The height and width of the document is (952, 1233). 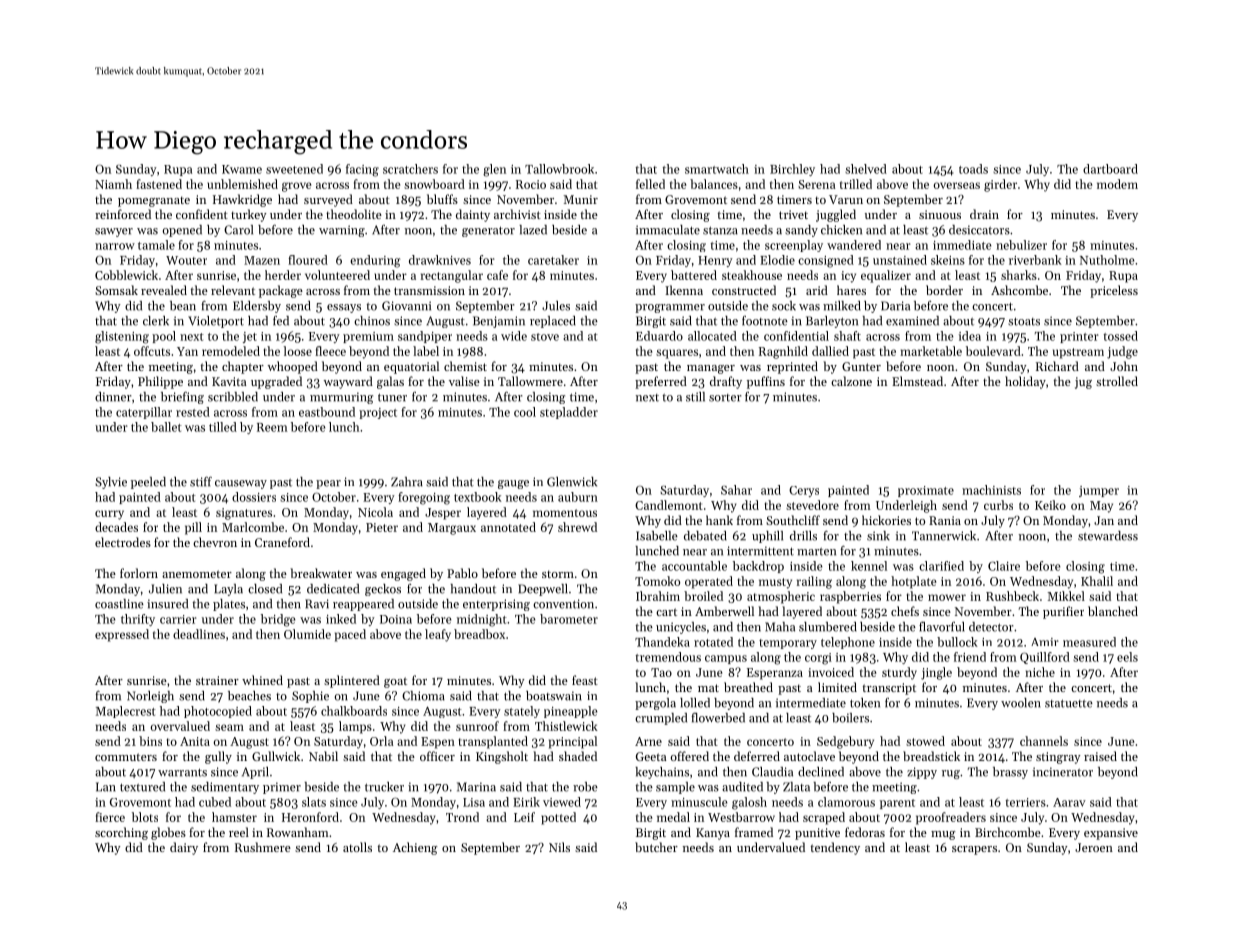 What do you see at coordinates (121, 833) in the document?
I see `scorching` at bounding box center [121, 833].
